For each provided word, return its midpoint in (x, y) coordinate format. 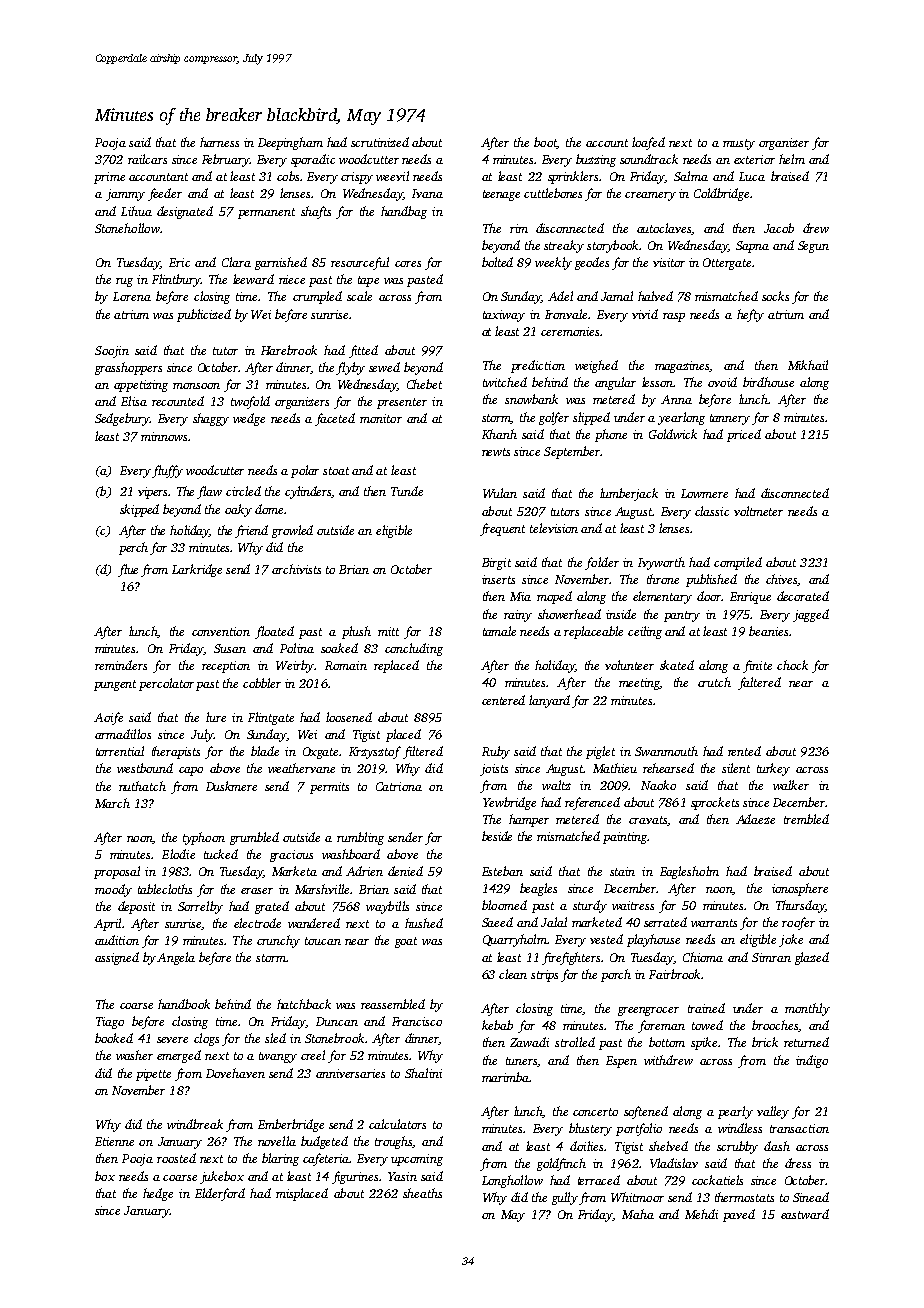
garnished (281, 263)
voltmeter (758, 511)
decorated (803, 596)
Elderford (220, 1194)
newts (496, 452)
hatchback (304, 1004)
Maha (638, 1214)
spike (704, 1043)
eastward (805, 1214)
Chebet (424, 384)
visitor (669, 262)
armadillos (123, 734)
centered (503, 700)
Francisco (417, 1021)
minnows (164, 436)
